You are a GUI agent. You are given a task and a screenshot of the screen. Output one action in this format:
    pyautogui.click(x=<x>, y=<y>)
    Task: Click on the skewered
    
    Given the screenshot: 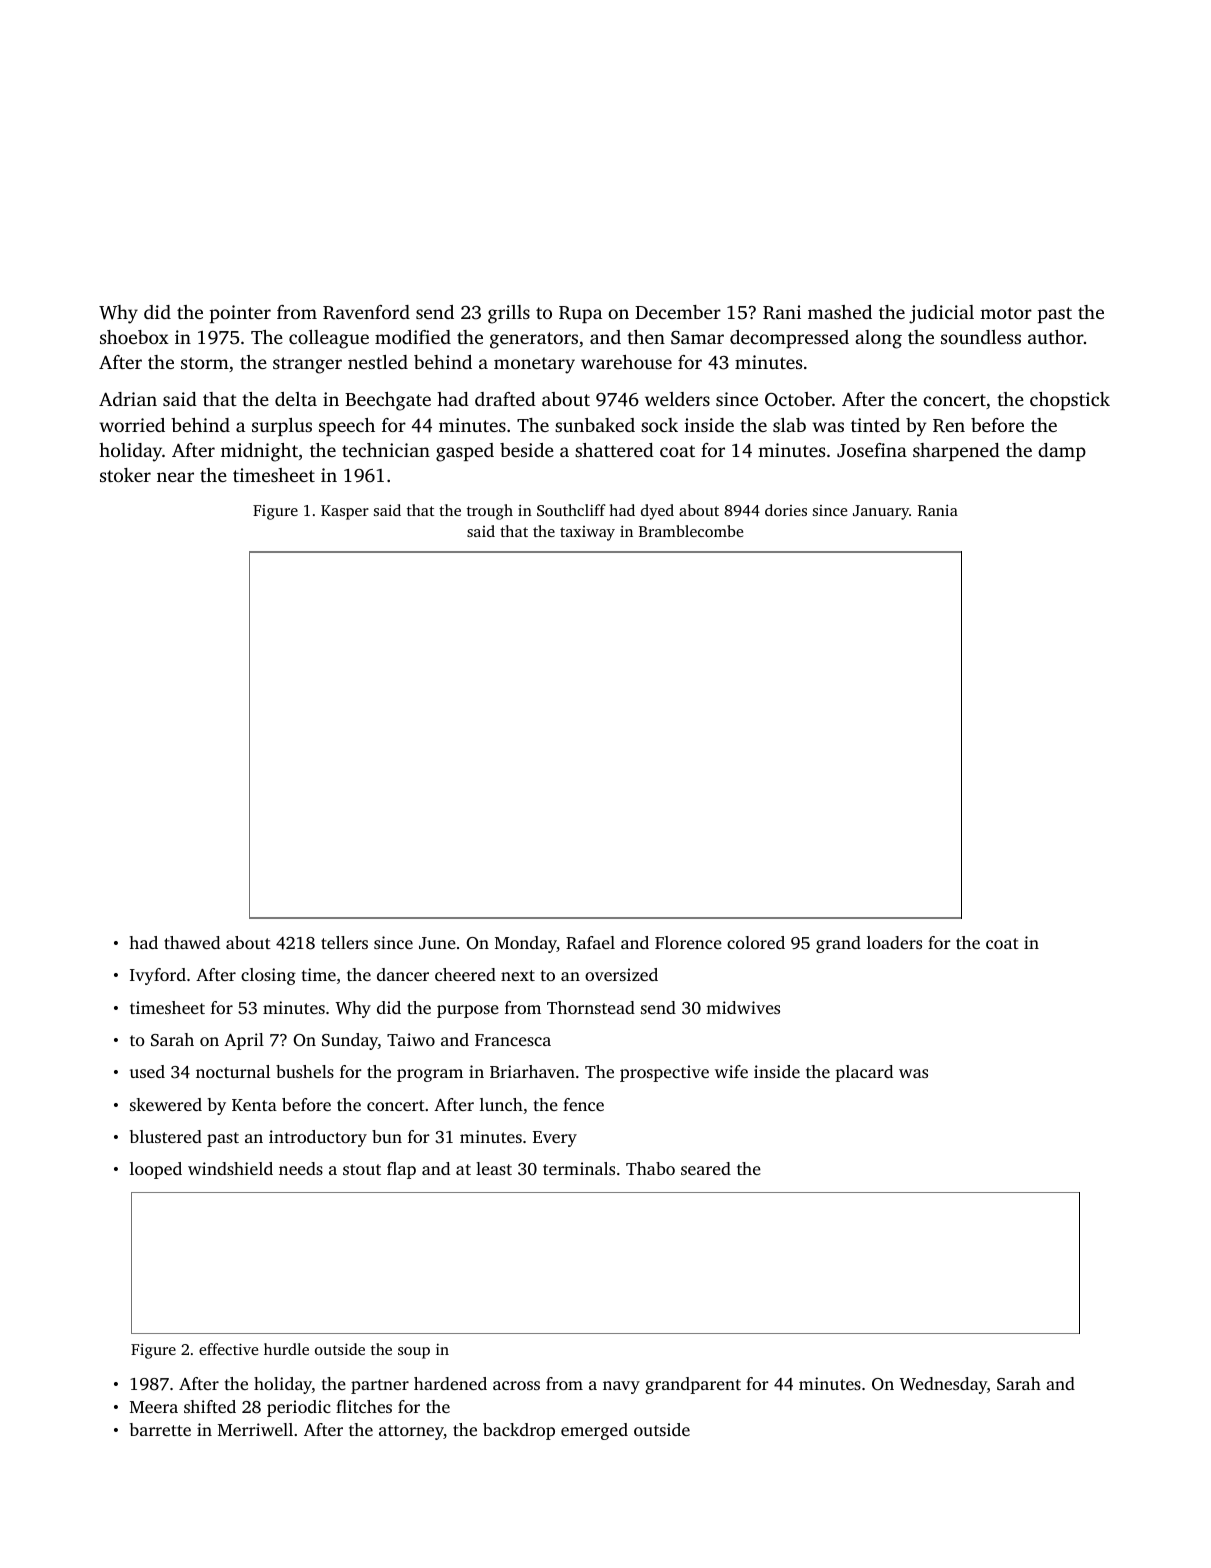 What is the action you would take?
    pyautogui.click(x=166, y=1104)
